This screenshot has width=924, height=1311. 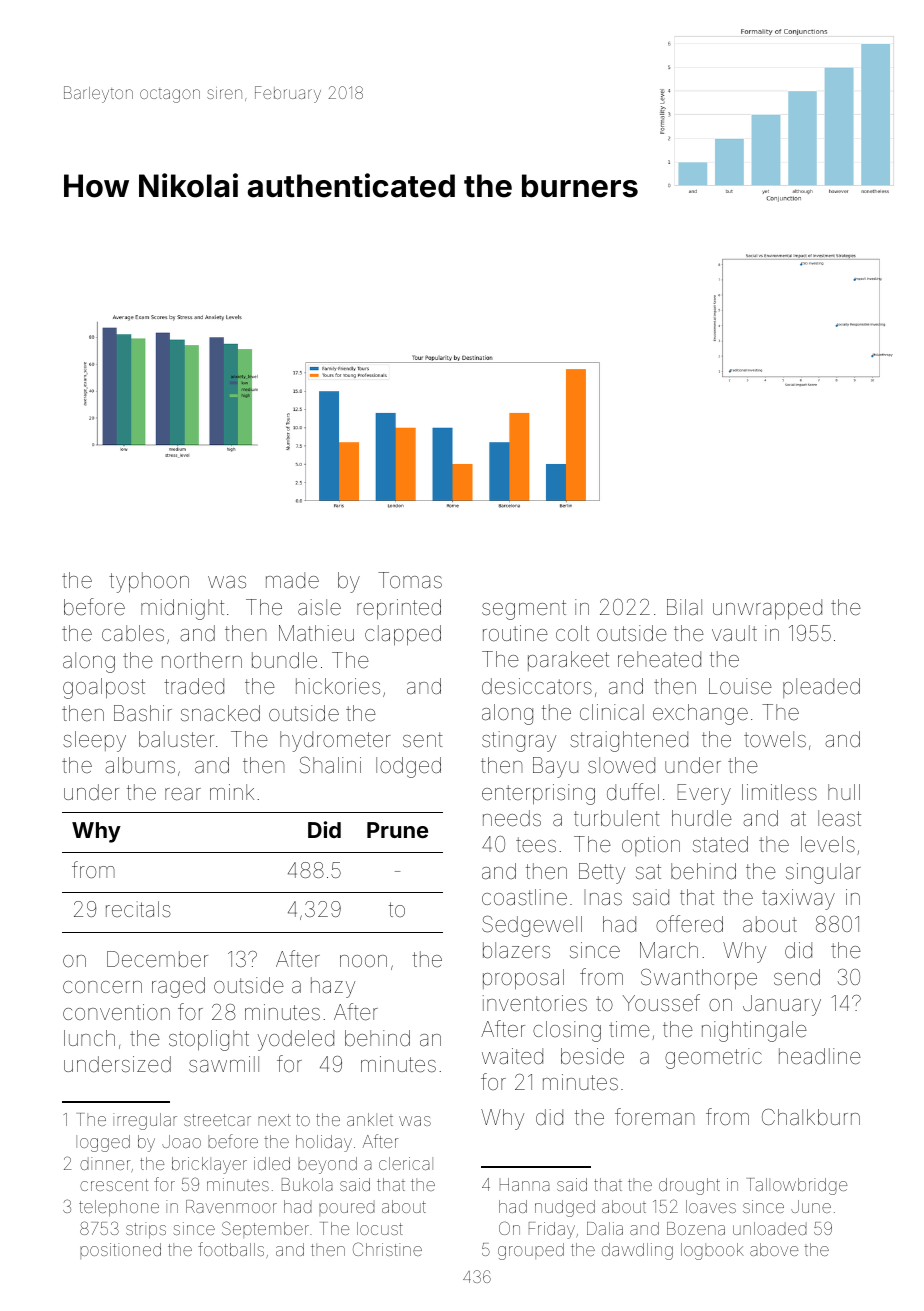 I want to click on lodged, so click(x=408, y=767).
